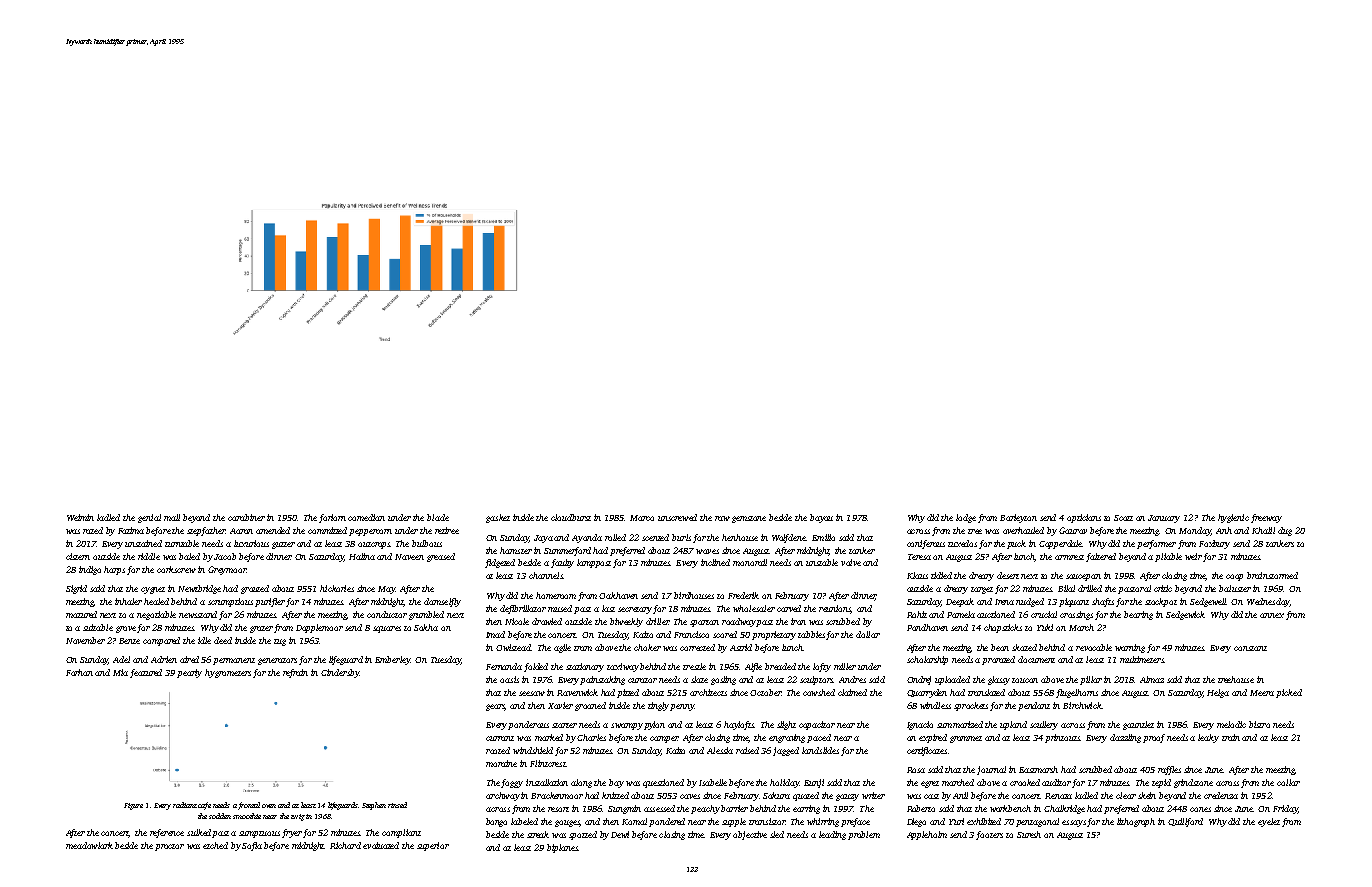 The height and width of the screenshot is (887, 1372). What do you see at coordinates (498, 750) in the screenshot?
I see `rooted` at bounding box center [498, 750].
